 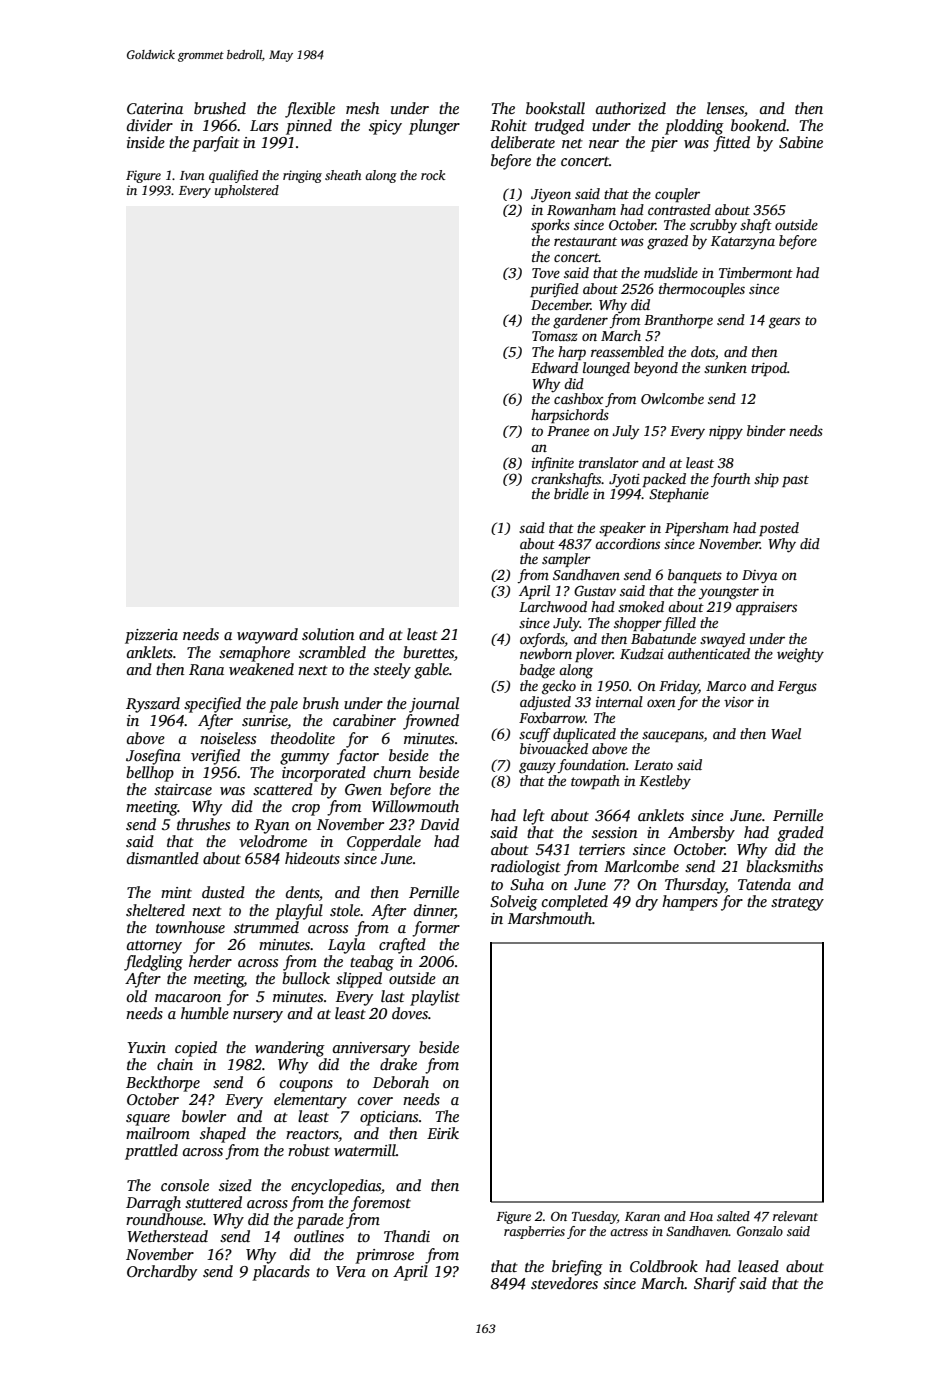 I want to click on playlist, so click(x=435, y=998).
